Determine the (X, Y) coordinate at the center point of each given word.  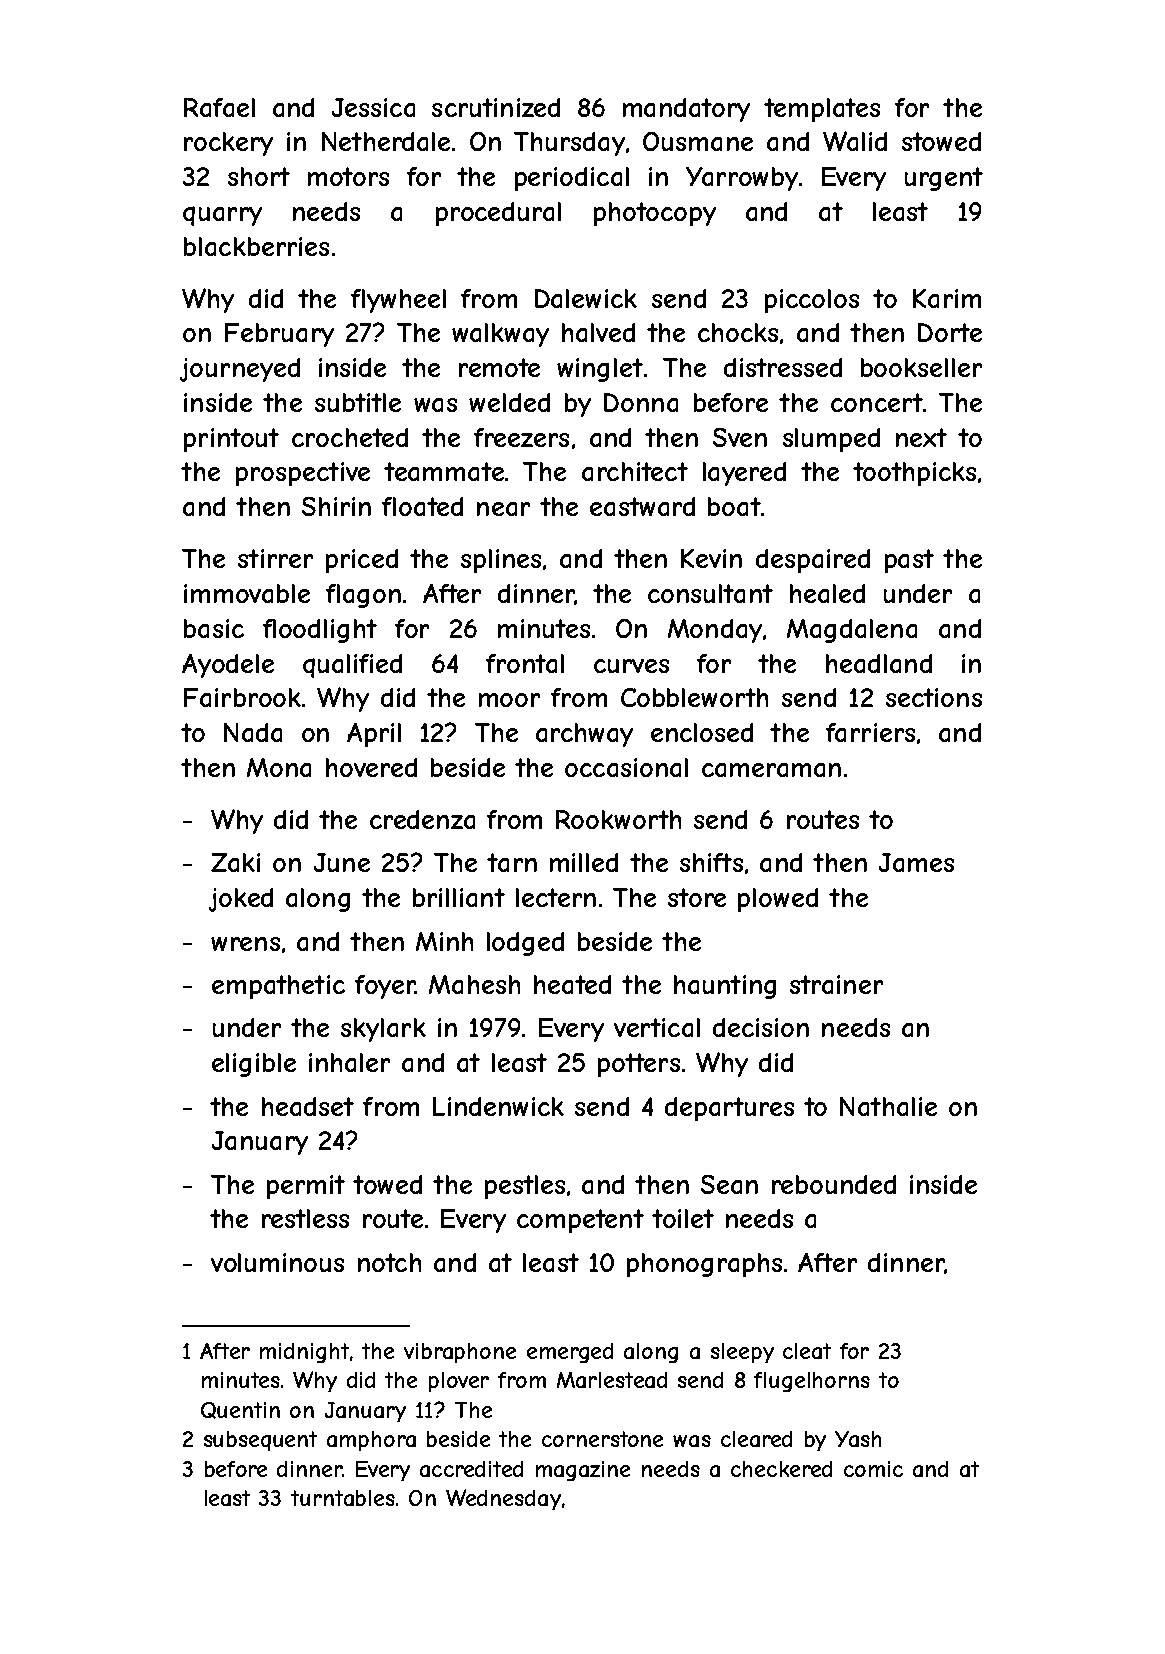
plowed (778, 900)
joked (241, 900)
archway (584, 735)
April (374, 735)
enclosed (702, 732)
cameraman (771, 770)
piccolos (812, 301)
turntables (343, 1498)
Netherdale (386, 141)
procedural (498, 214)
